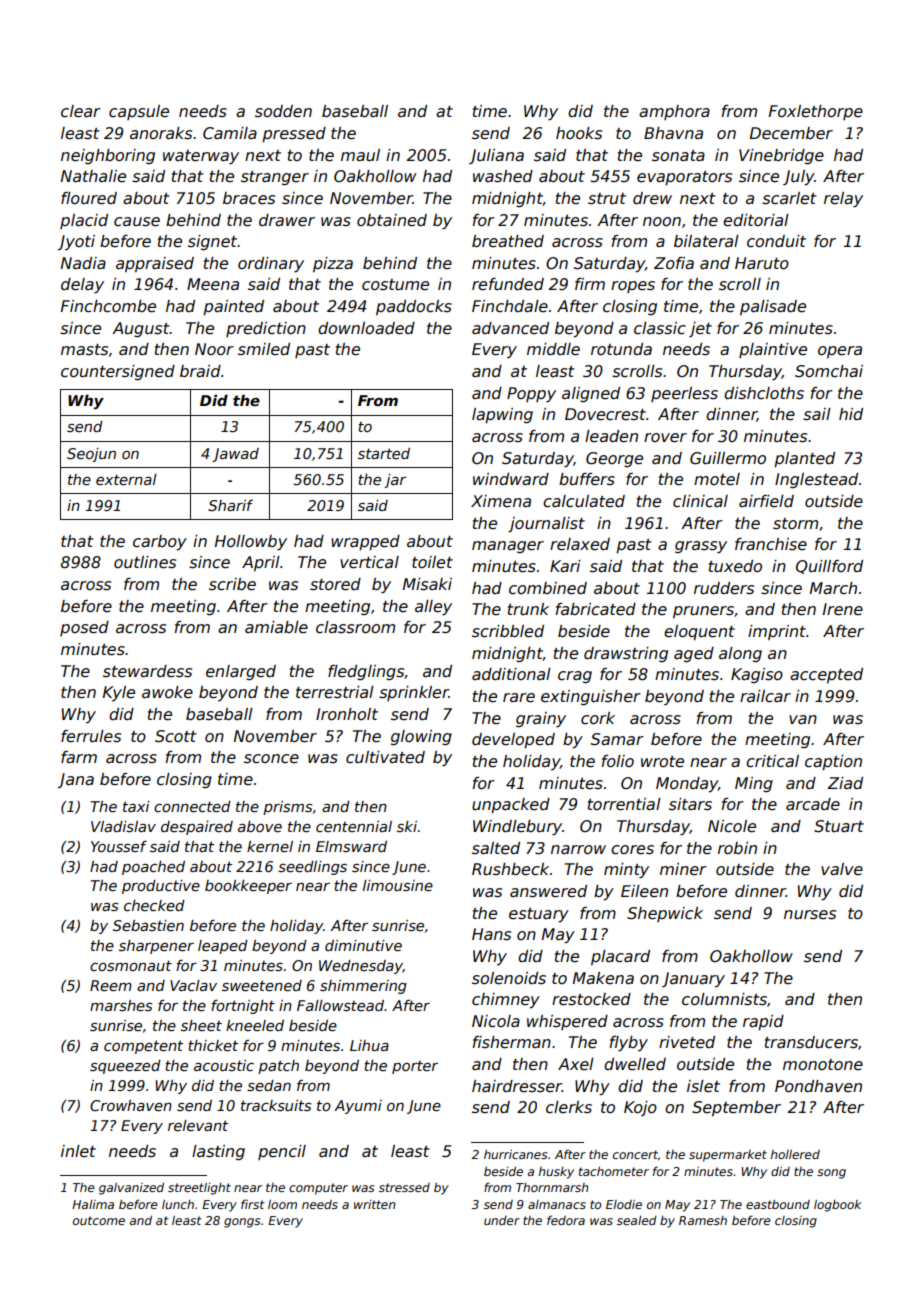 The image size is (924, 1308). Describe the element at coordinates (131, 1189) in the image. I see `galvanized` at that location.
